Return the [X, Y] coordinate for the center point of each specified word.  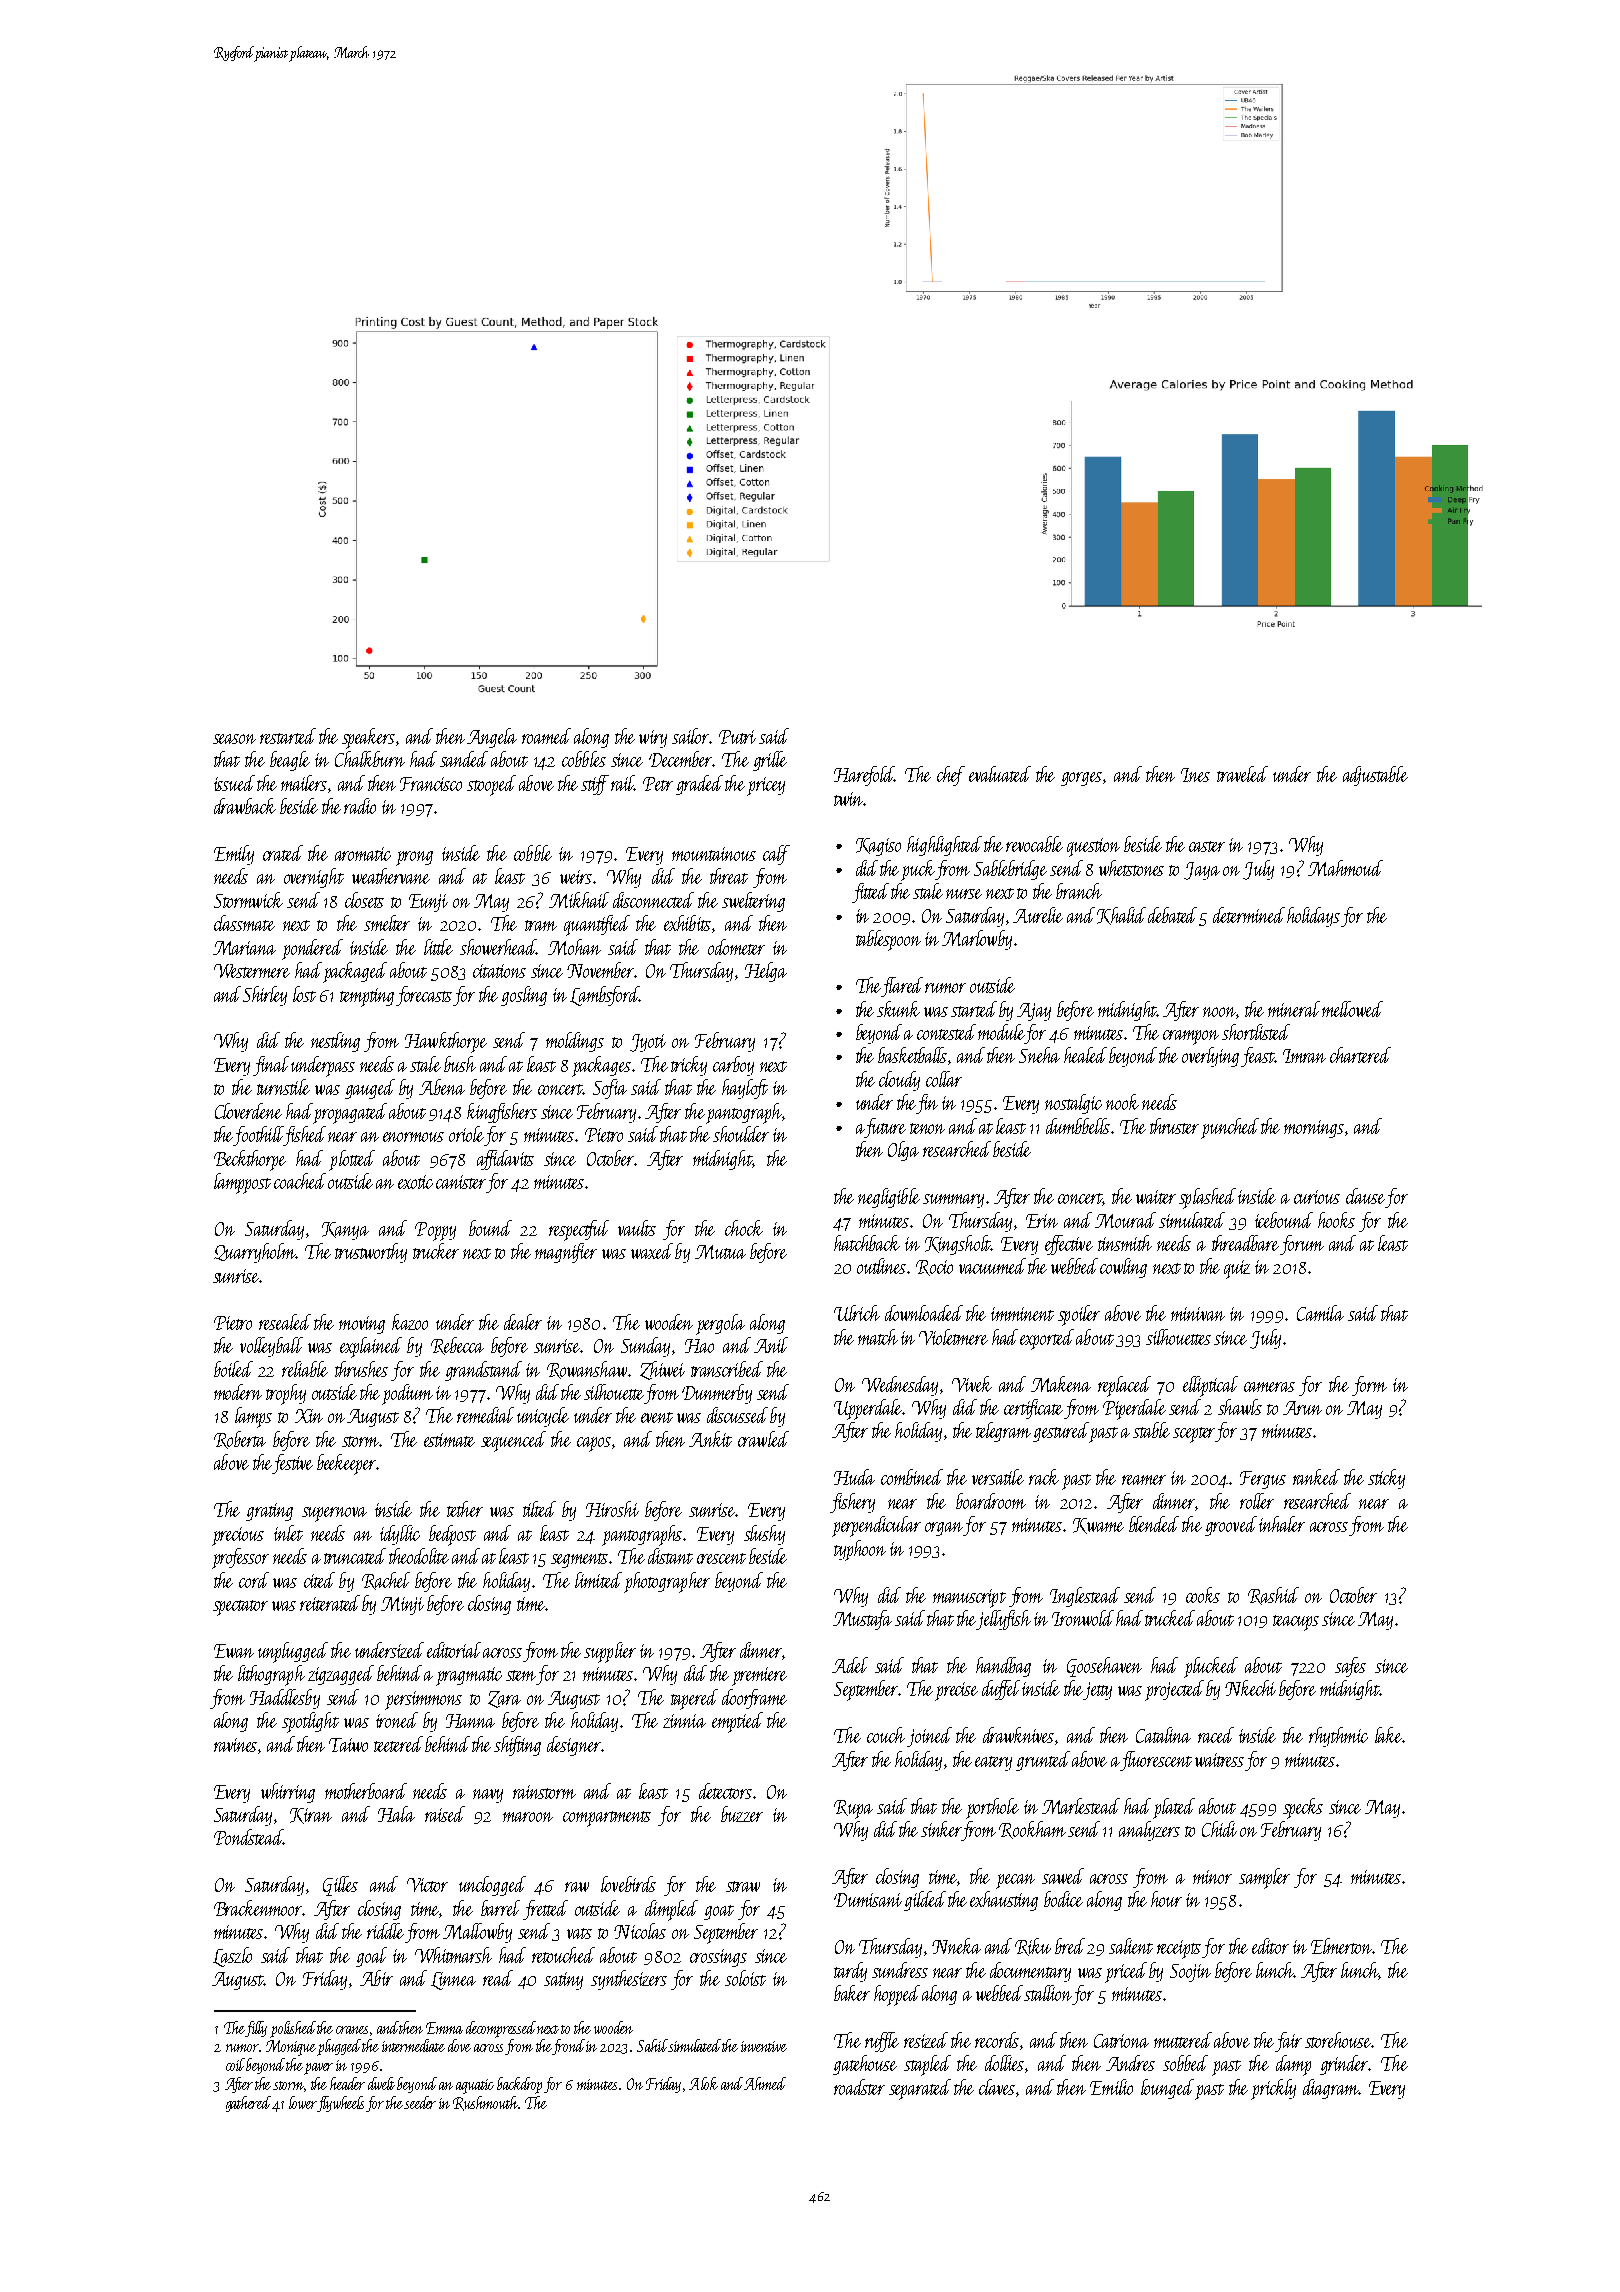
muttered [1183, 2040]
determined [1249, 915]
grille [770, 761]
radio [360, 806]
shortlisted [1256, 1032]
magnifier [566, 1253]
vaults [637, 1228]
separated [920, 2089]
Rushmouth [485, 2103]
